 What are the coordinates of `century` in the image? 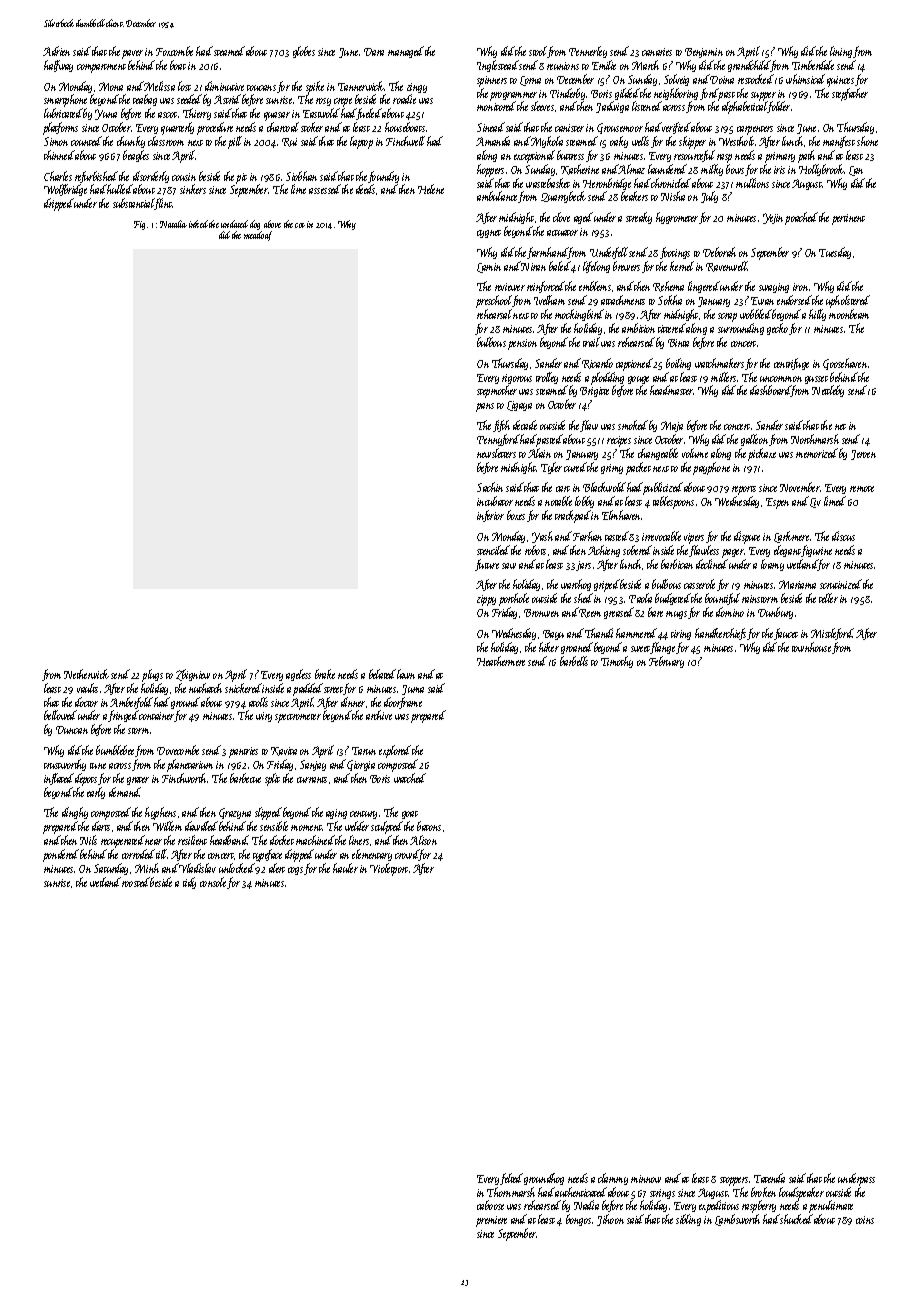 It's located at (363, 815).
